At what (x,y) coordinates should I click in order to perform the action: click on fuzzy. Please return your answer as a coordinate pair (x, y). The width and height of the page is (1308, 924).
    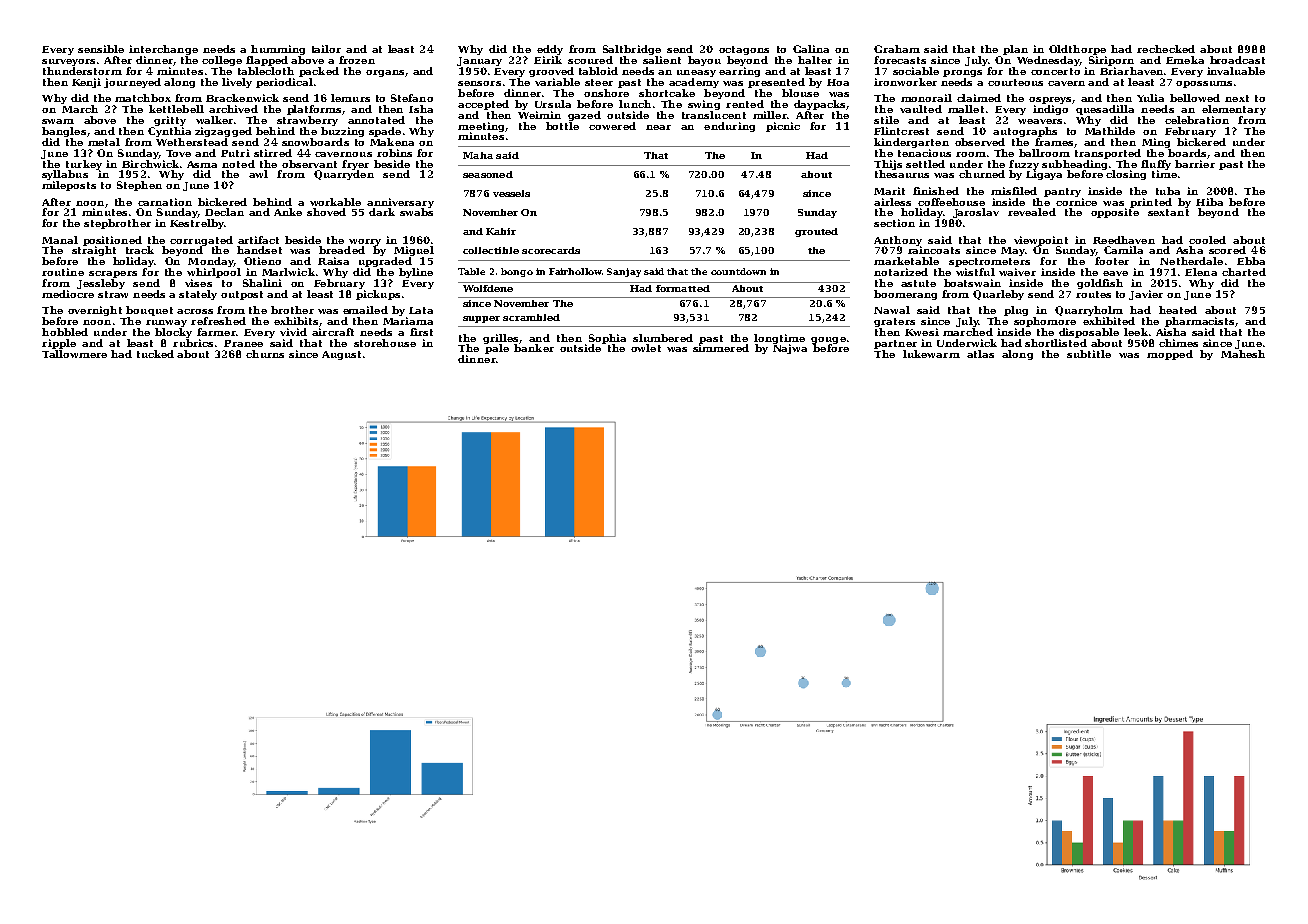
    Looking at the image, I should click on (1024, 165).
